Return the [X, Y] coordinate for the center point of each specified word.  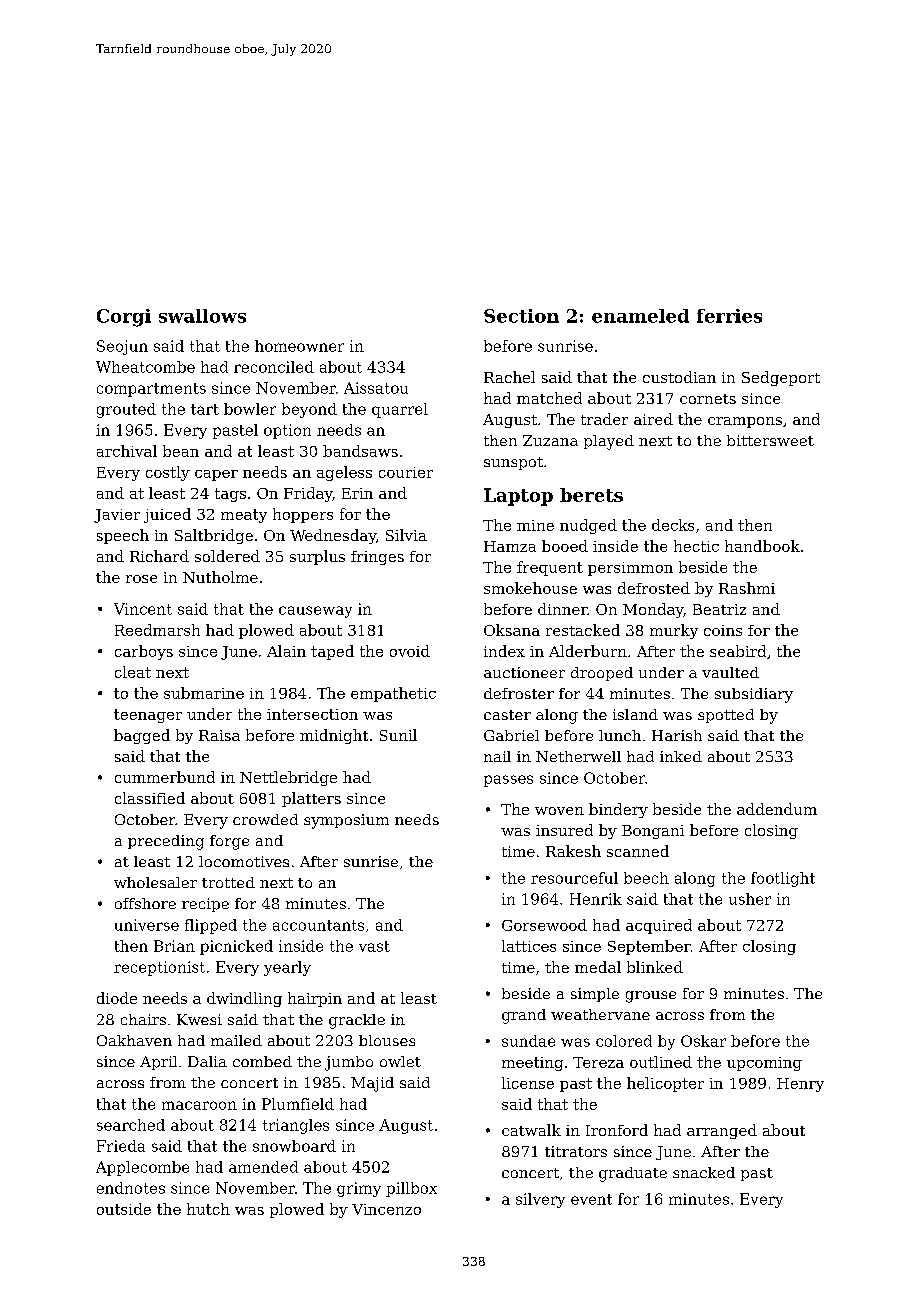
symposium [346, 821]
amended [263, 1167]
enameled [640, 316]
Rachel [509, 377]
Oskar [703, 1041]
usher [750, 899]
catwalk [531, 1130]
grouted [126, 410]
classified [150, 798]
